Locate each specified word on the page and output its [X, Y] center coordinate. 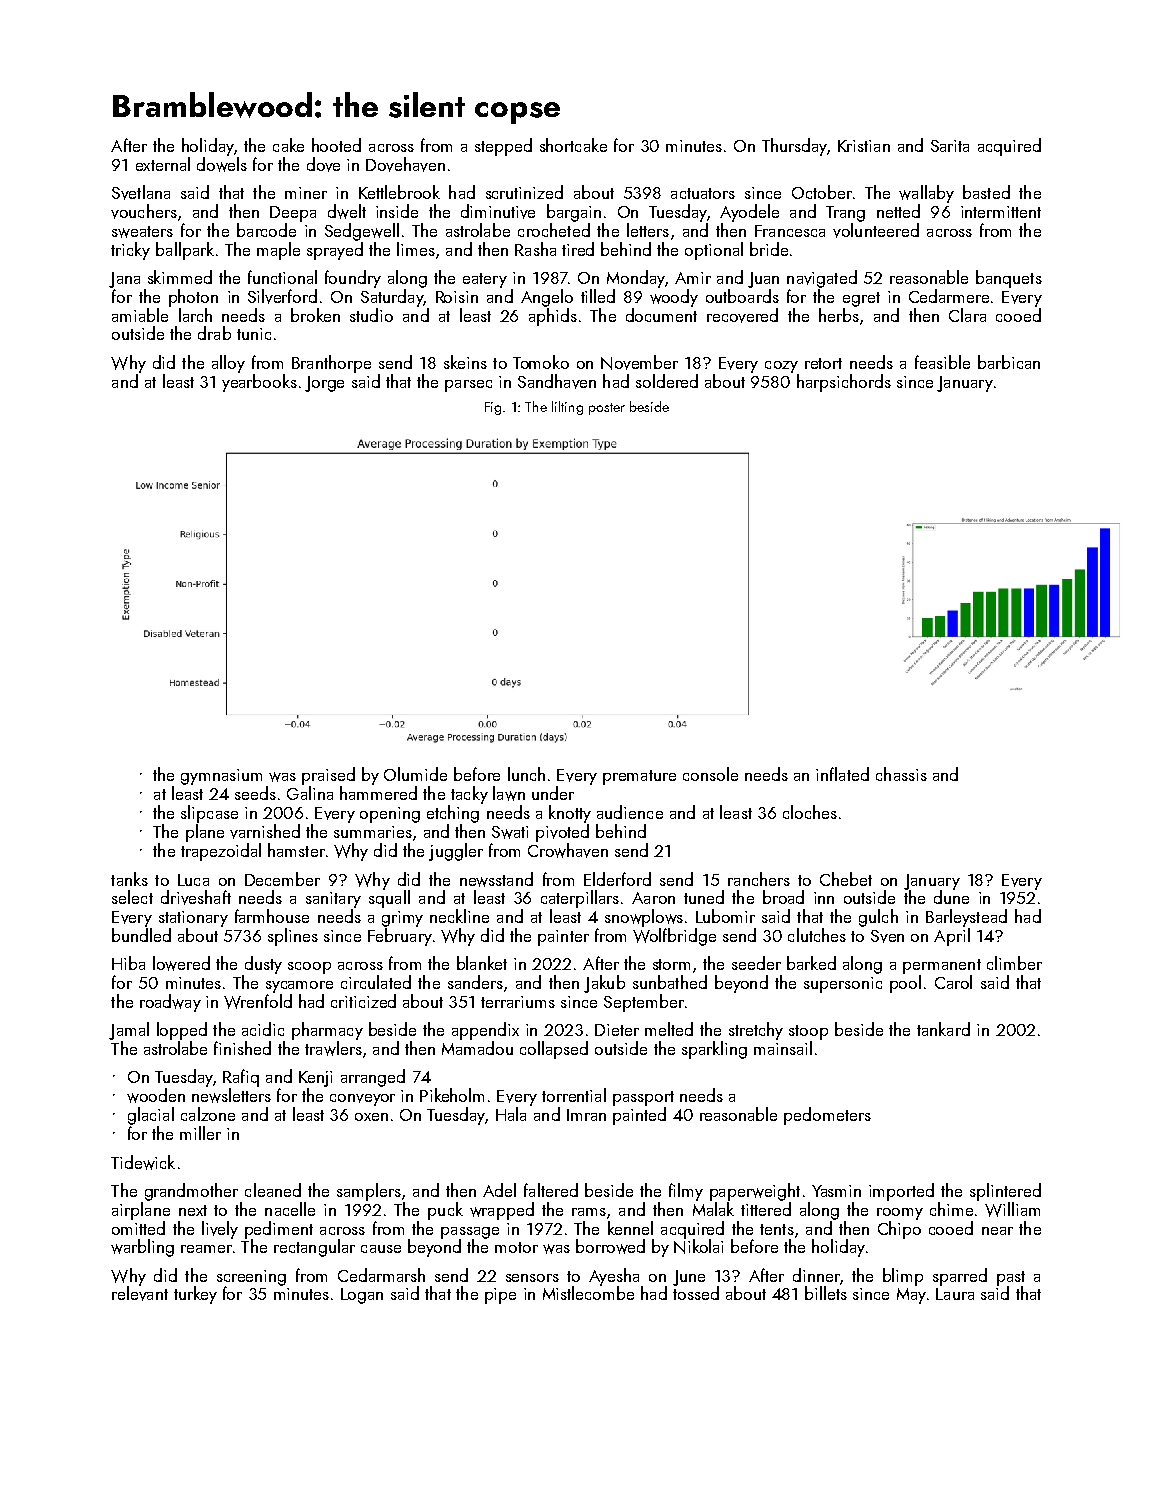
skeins [465, 362]
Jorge [324, 384]
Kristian [864, 146]
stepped [503, 147]
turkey [195, 1295]
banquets [1009, 279]
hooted [336, 145]
